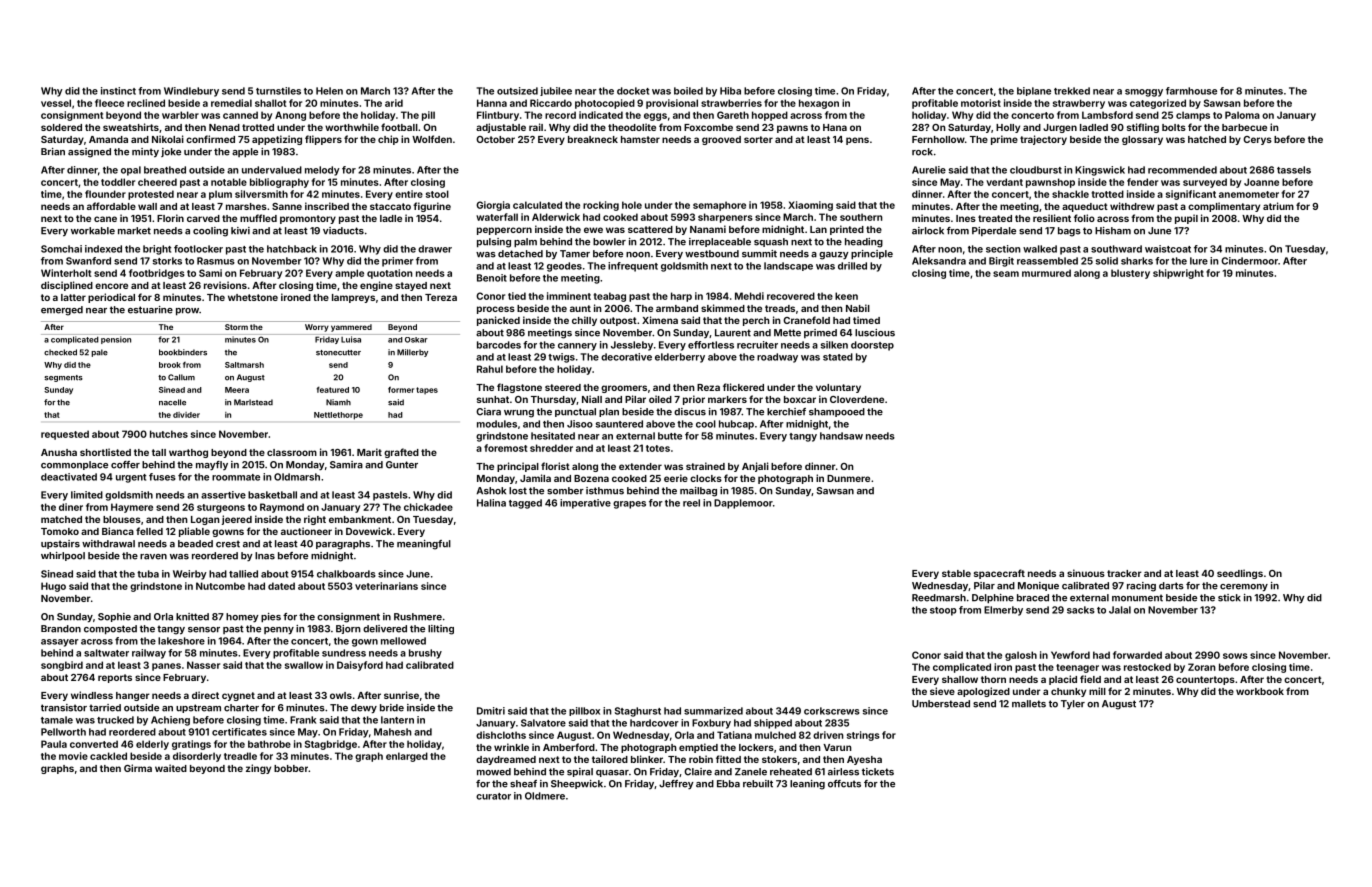  Describe the element at coordinates (1229, 598) in the document. I see `stick` at that location.
